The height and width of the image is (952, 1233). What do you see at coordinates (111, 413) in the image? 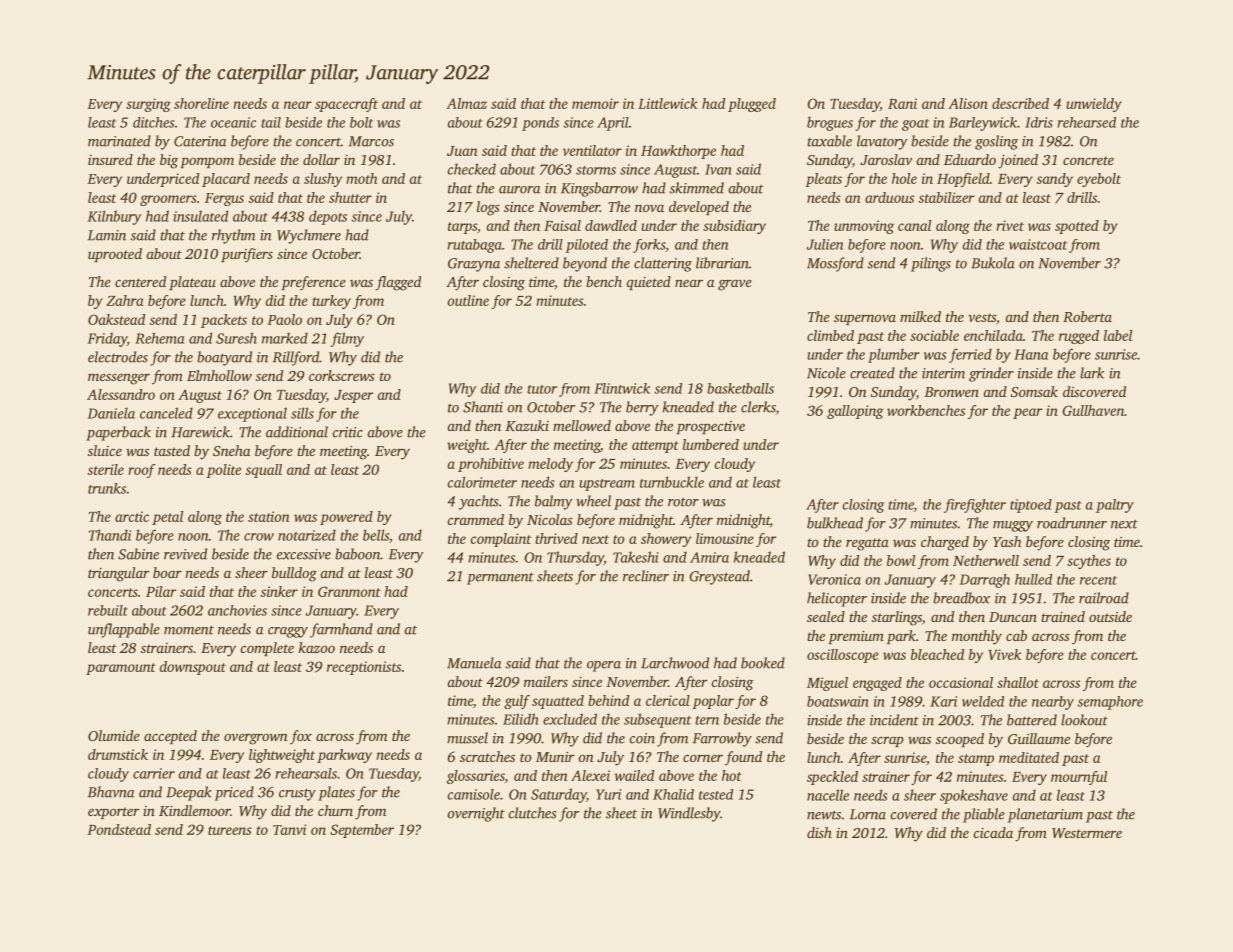
I see `Daniela` at bounding box center [111, 413].
